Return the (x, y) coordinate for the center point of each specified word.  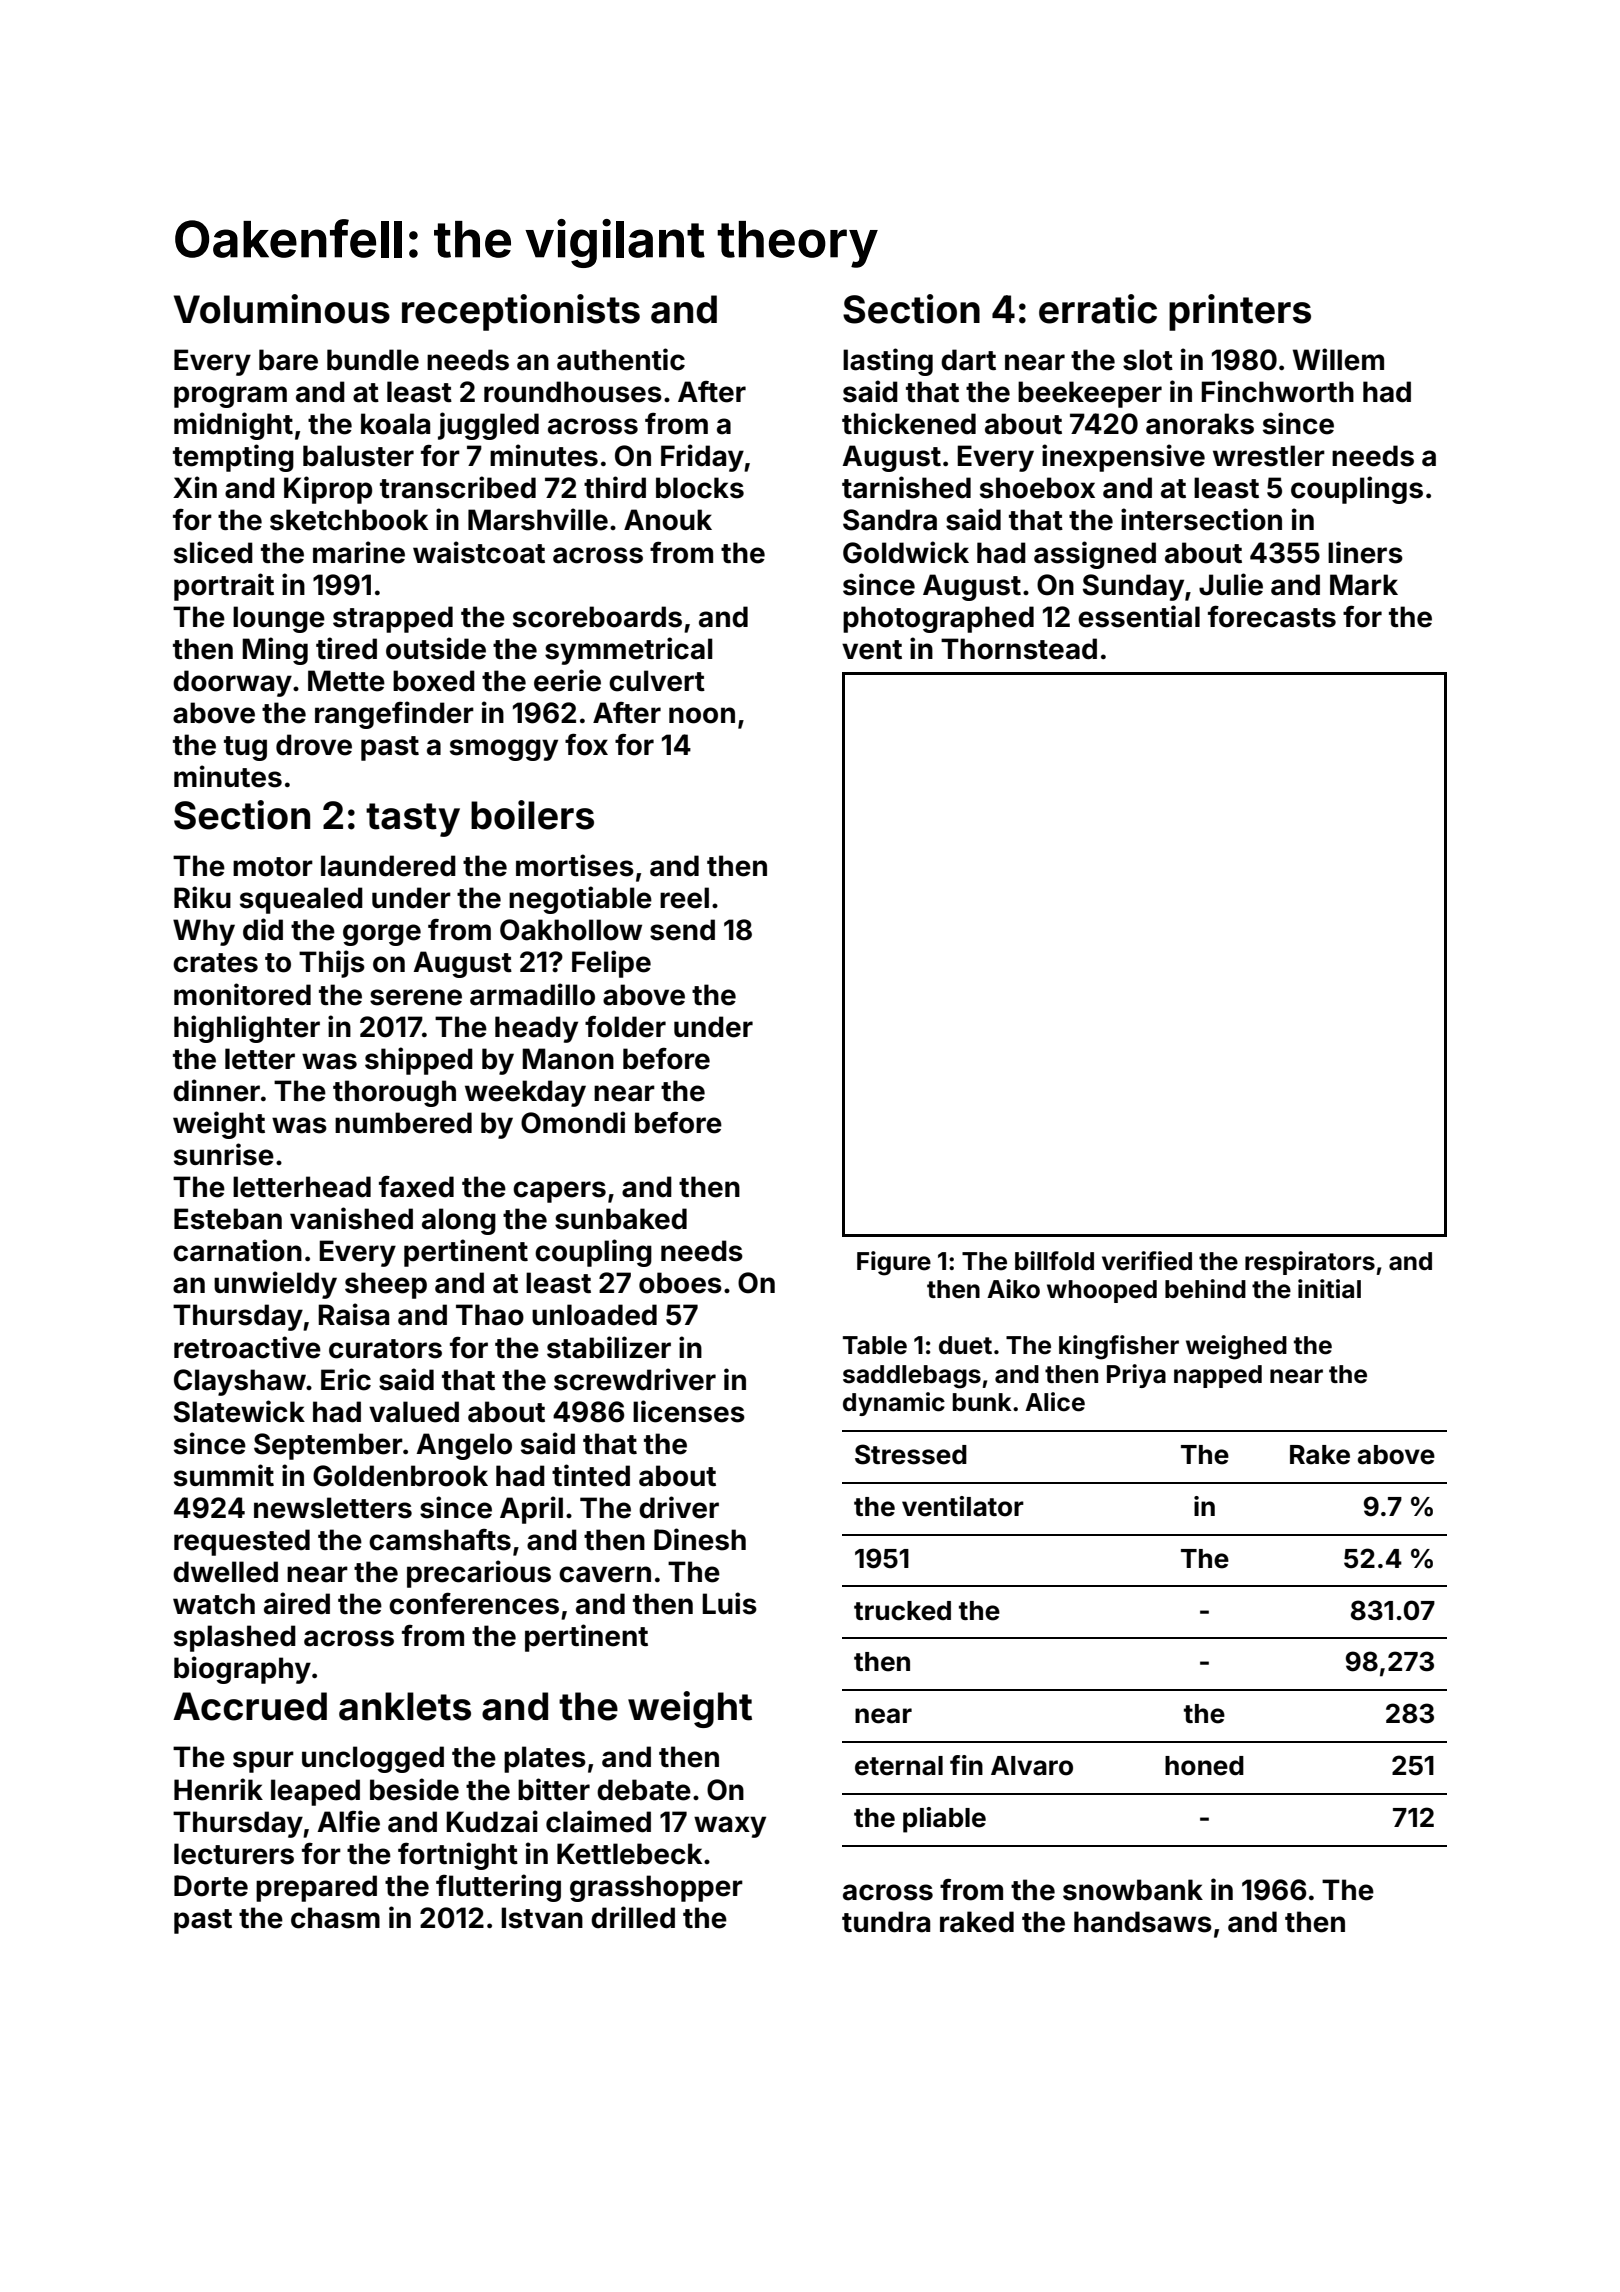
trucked (902, 1611)
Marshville (538, 519)
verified (1147, 1261)
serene (416, 997)
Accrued (250, 1706)
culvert (657, 681)
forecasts (1272, 617)
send (682, 930)
